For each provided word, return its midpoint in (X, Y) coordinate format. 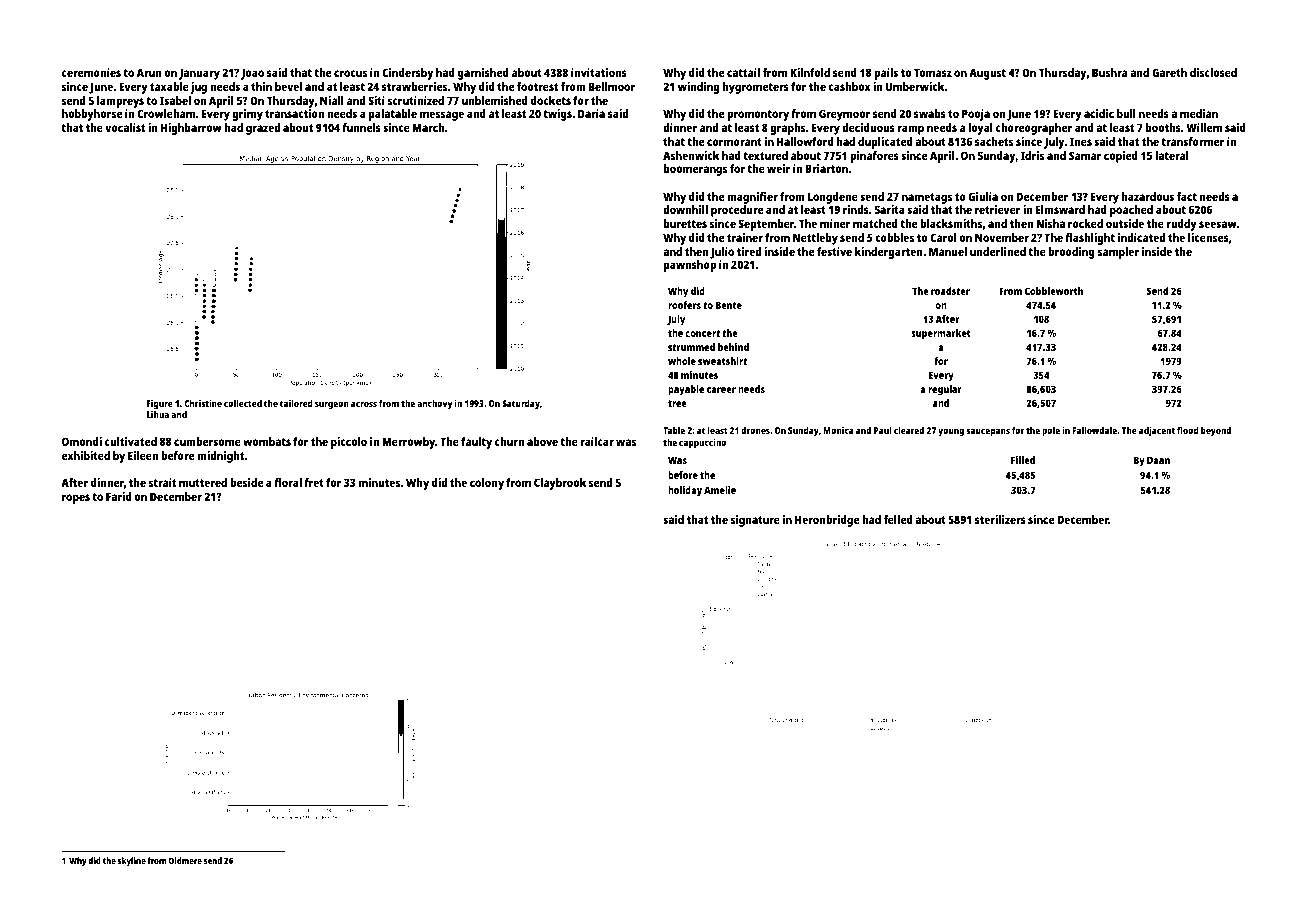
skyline (132, 861)
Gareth (1169, 72)
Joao (252, 74)
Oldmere (185, 860)
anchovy (434, 404)
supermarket (941, 334)
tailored (296, 403)
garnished (483, 74)
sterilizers (1000, 519)
